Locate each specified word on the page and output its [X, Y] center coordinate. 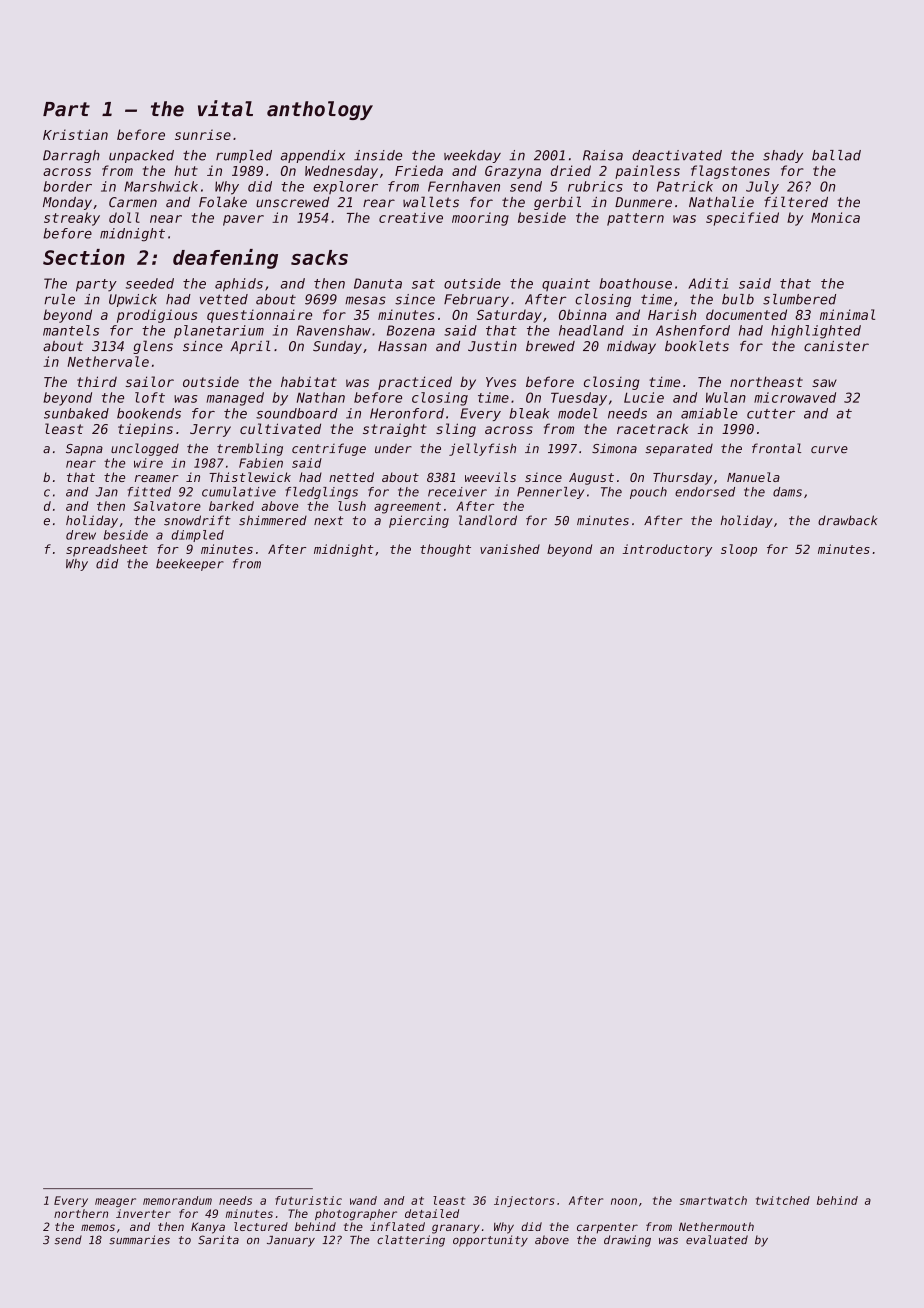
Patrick [685, 186]
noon [624, 1201]
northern [81, 1213]
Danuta [378, 283]
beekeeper [190, 565]
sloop [739, 550]
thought [445, 550]
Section [84, 257]
